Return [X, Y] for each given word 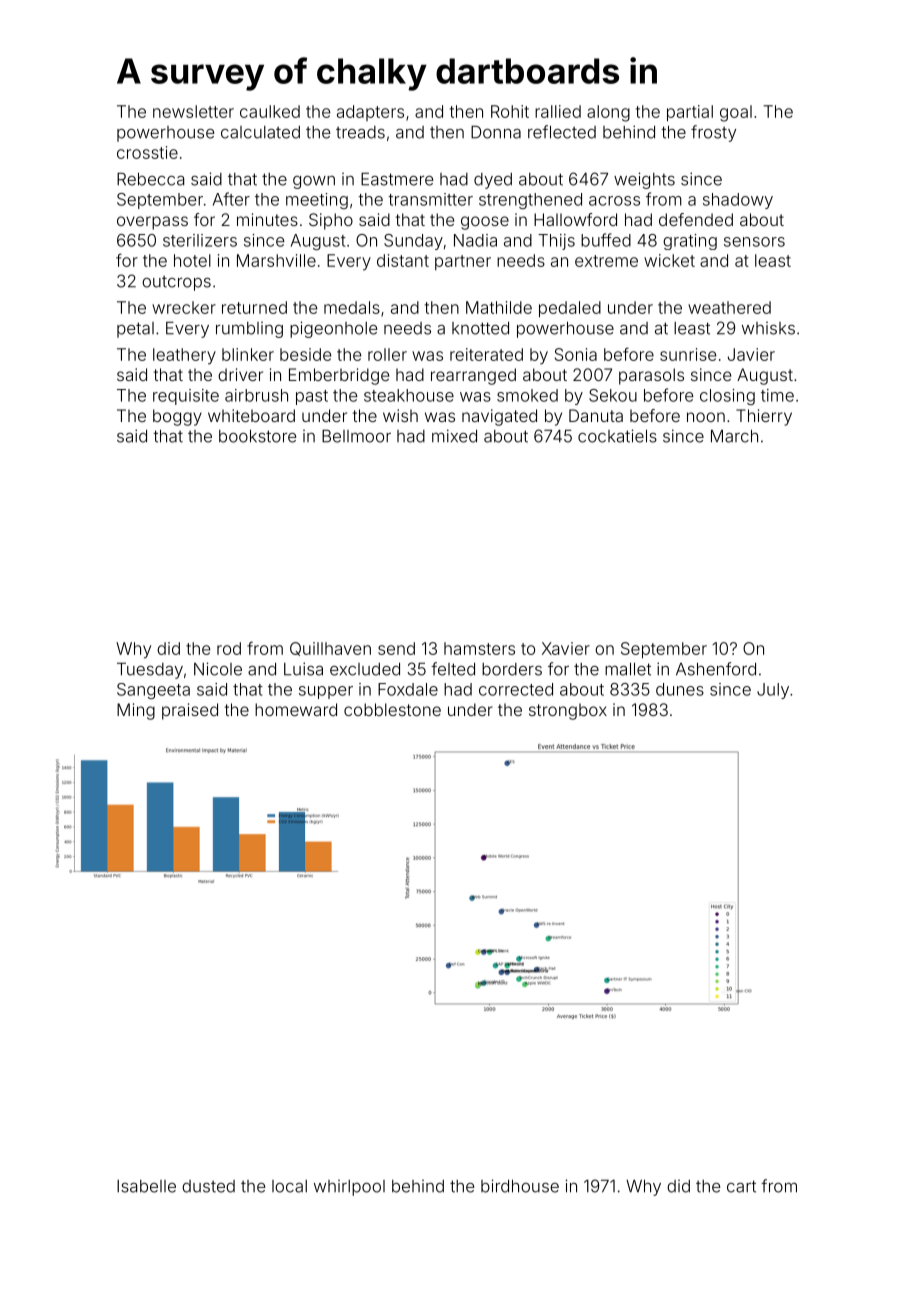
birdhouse [520, 1186]
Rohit [510, 111]
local [289, 1186]
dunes [680, 689]
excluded [365, 669]
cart [741, 1186]
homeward [296, 709]
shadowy [738, 201]
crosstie [147, 152]
